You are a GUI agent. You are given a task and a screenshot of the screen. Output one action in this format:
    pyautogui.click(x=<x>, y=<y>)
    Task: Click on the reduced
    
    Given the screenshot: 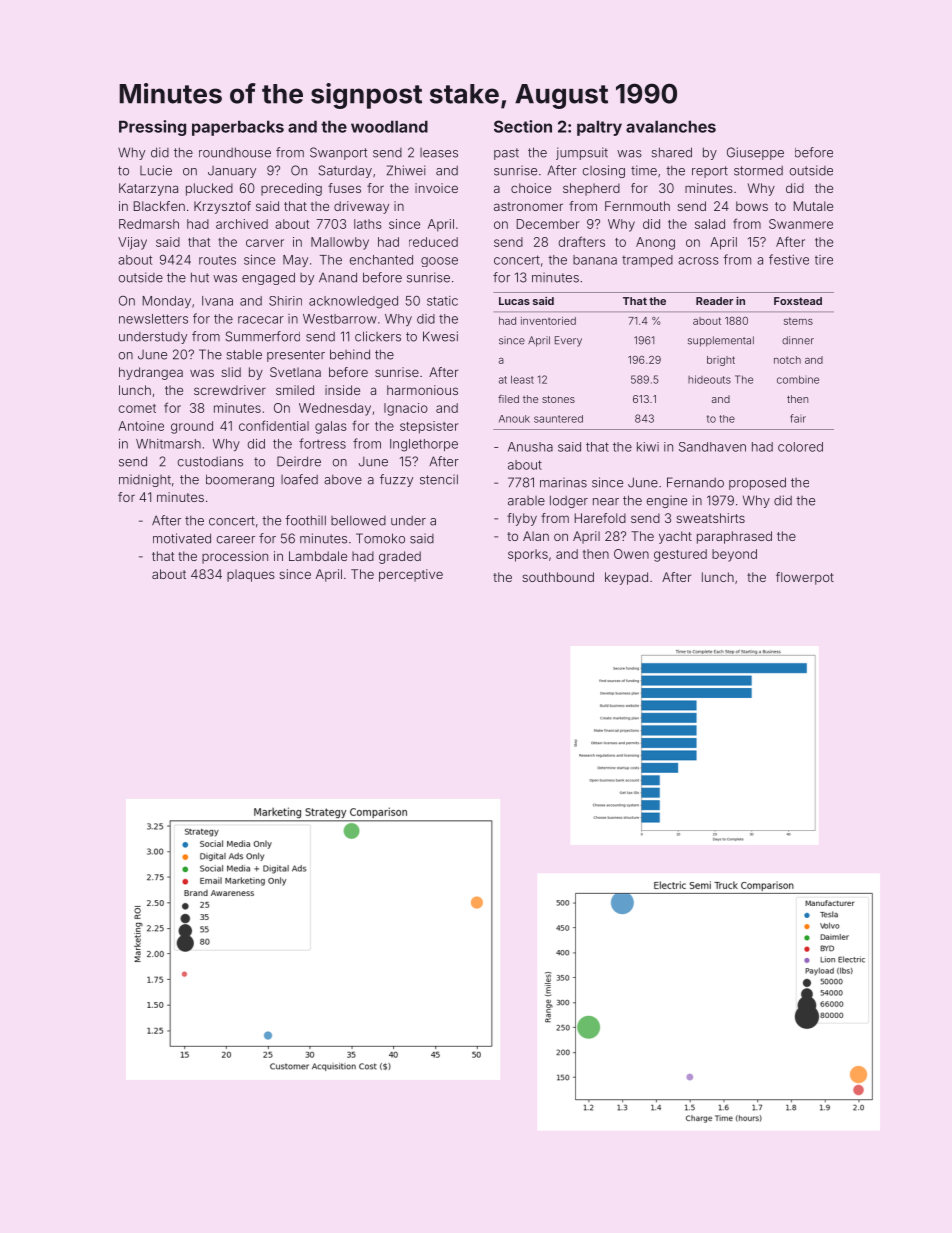 What is the action you would take?
    pyautogui.click(x=433, y=242)
